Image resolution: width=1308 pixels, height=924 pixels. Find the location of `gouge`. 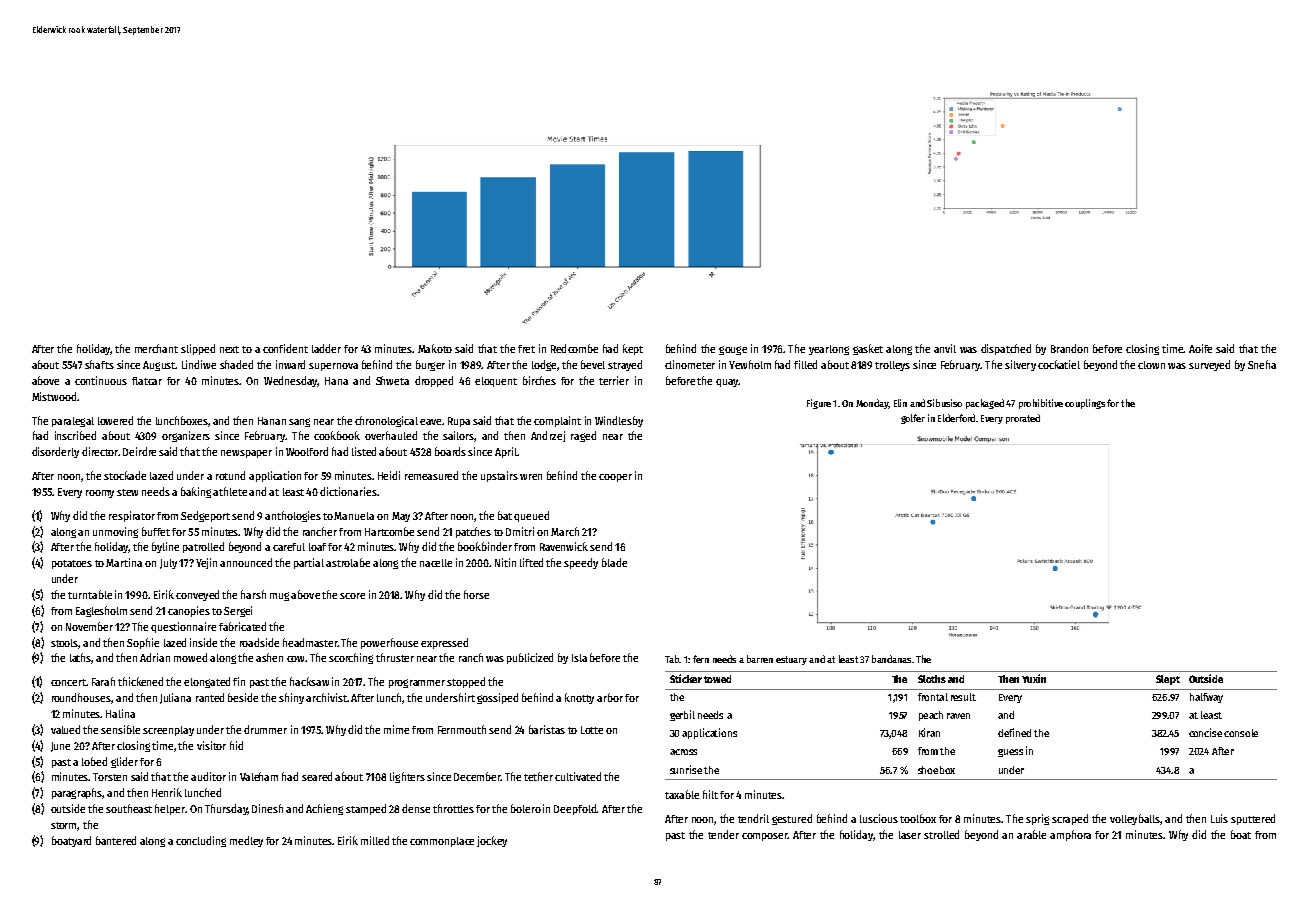

gouge is located at coordinates (733, 350).
